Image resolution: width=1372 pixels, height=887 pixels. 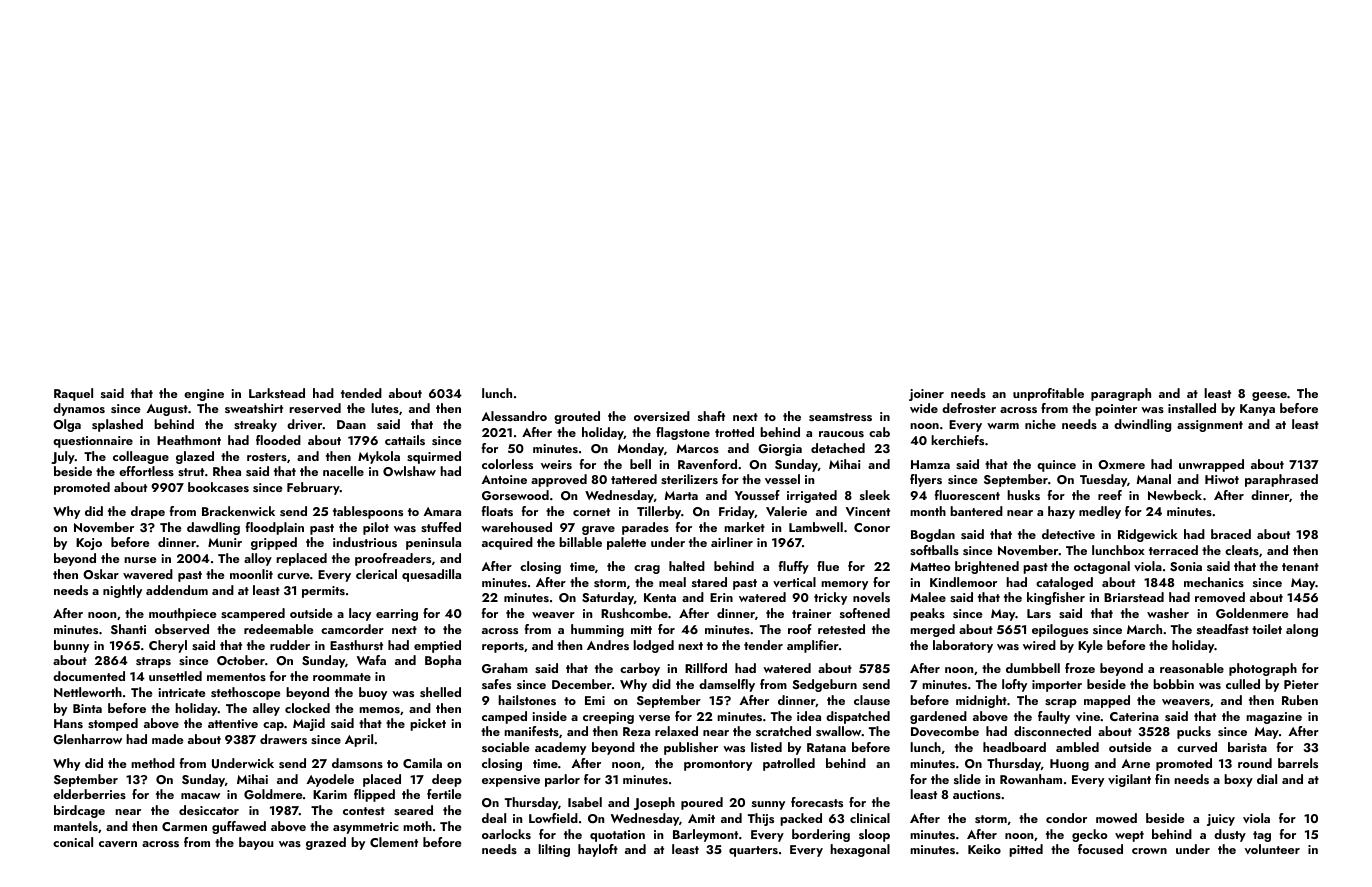 What do you see at coordinates (860, 850) in the document?
I see `hexagonal` at bounding box center [860, 850].
